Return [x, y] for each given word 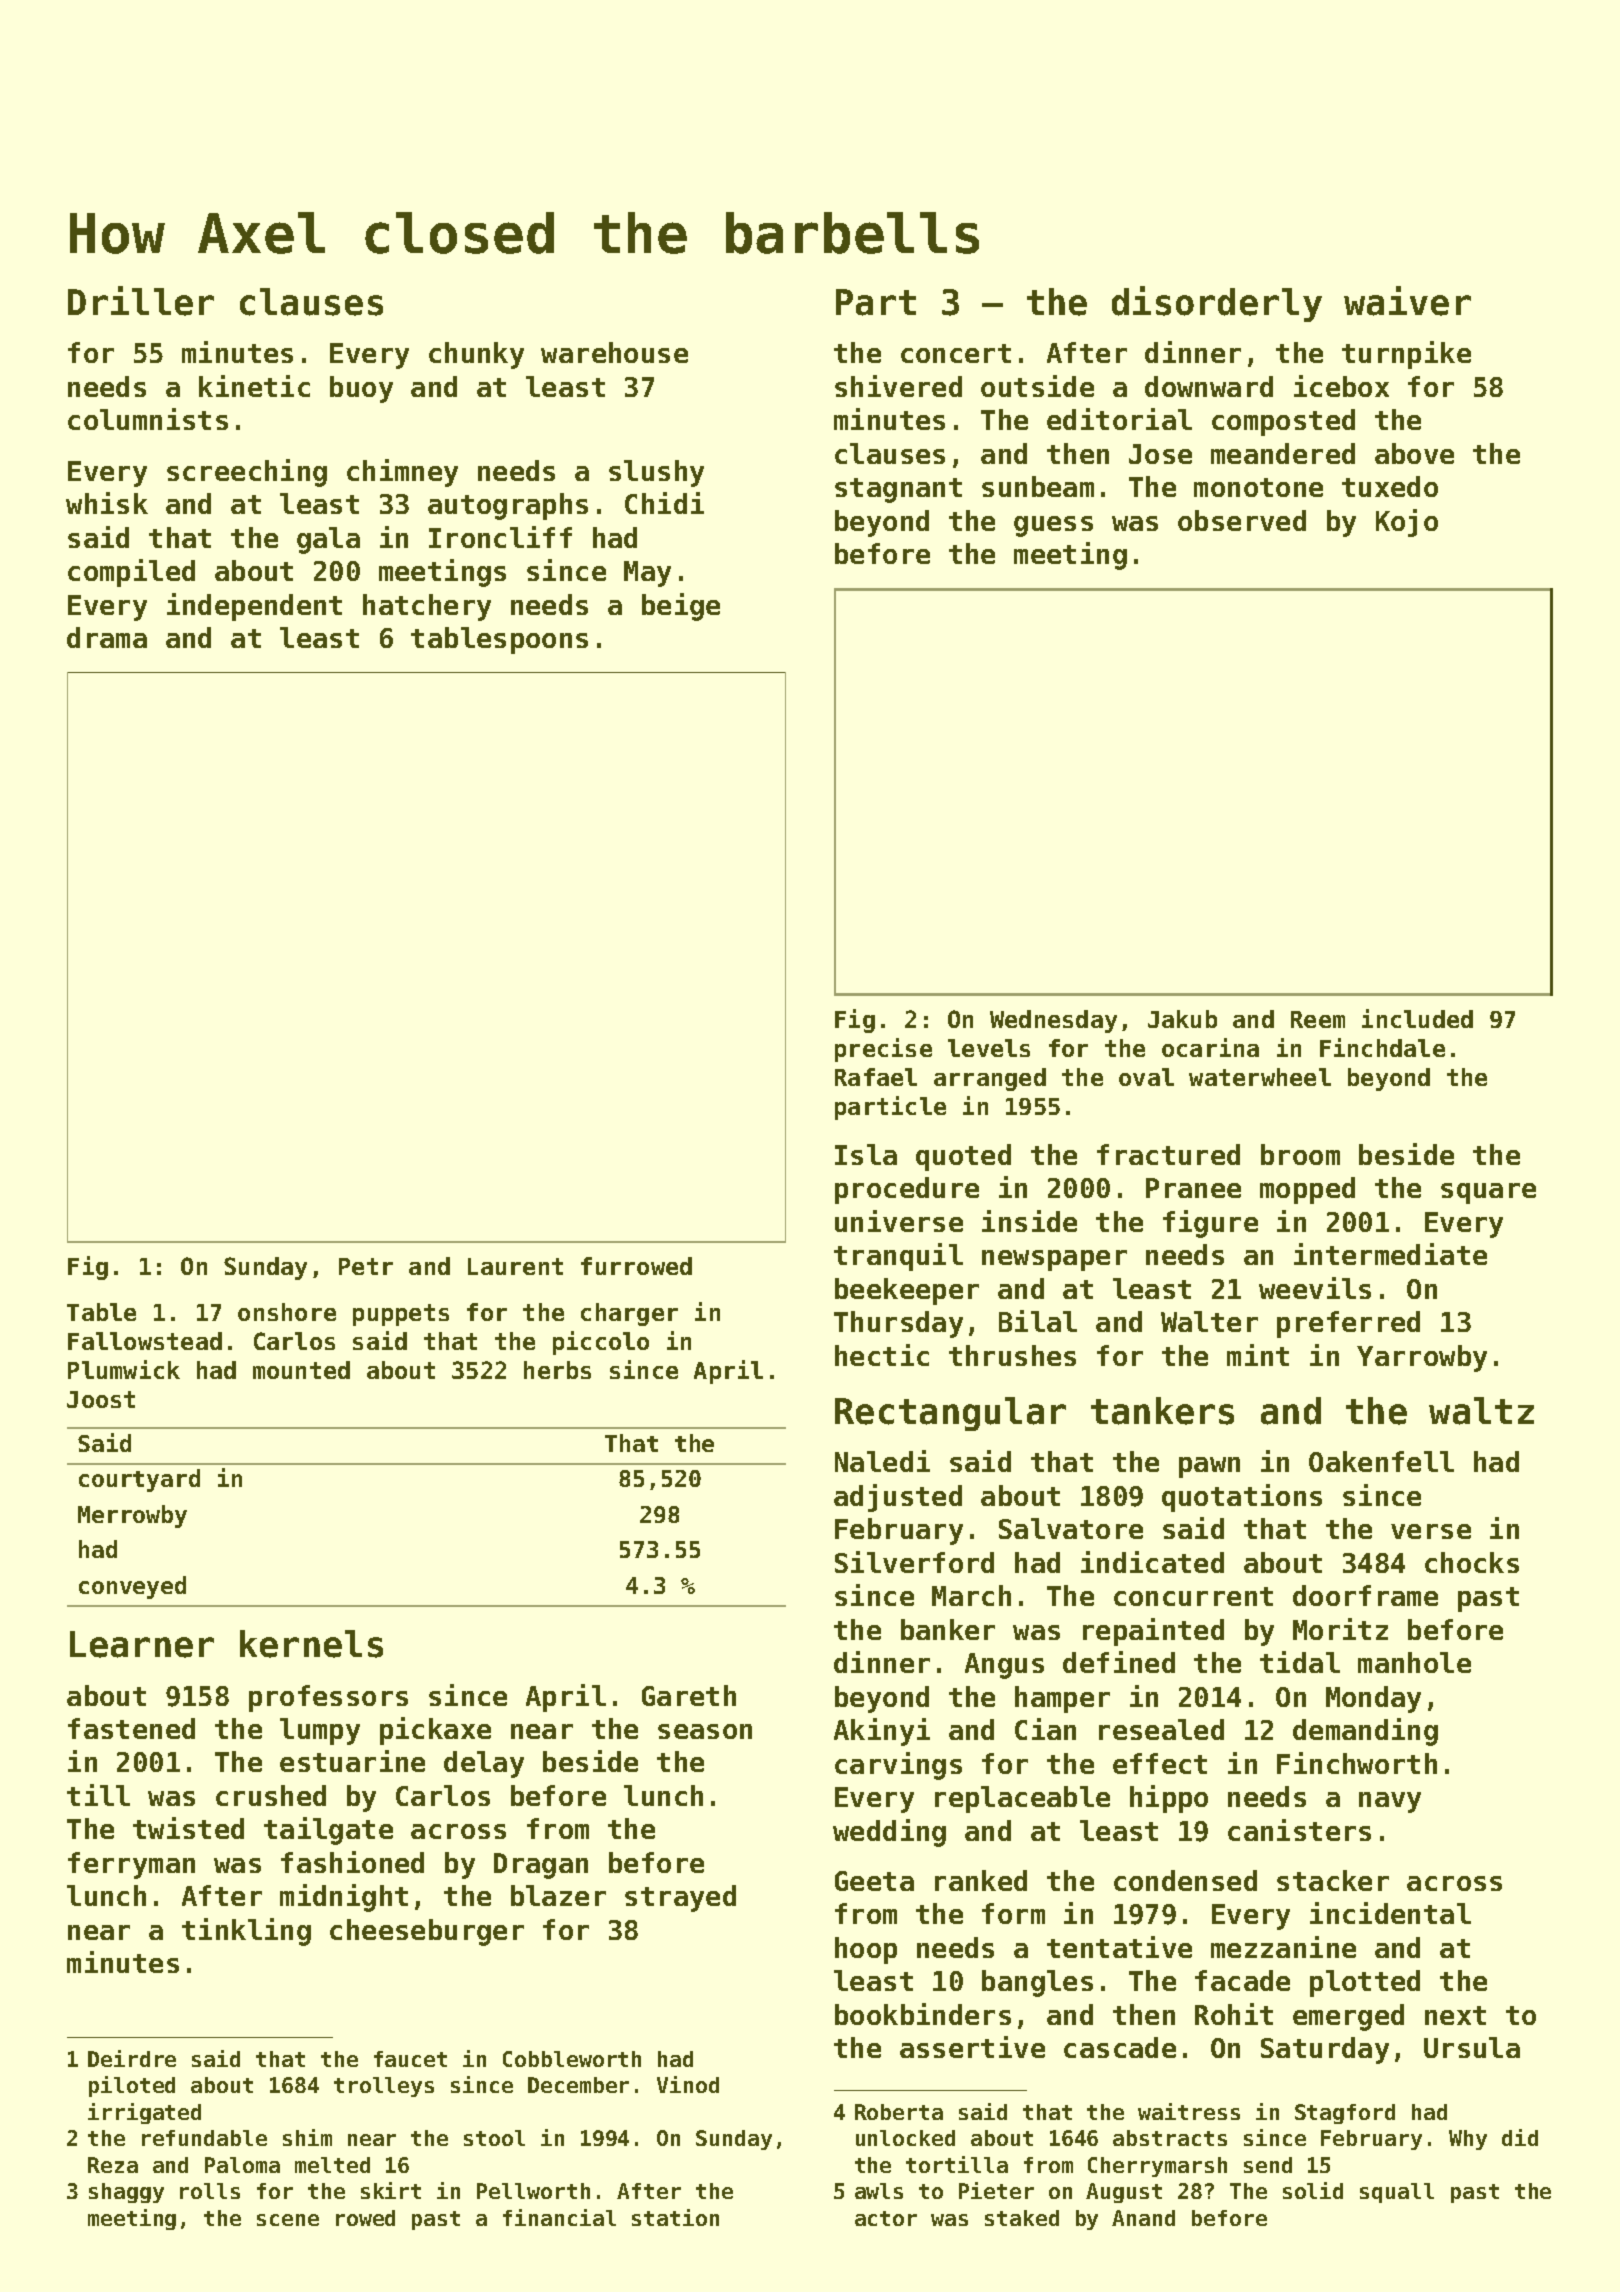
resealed [1161, 1729]
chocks [1472, 1562]
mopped [1307, 1190]
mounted [301, 1370]
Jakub [1182, 1019]
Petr [366, 1266]
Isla [866, 1154]
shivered [898, 386]
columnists [148, 419]
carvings [898, 1766]
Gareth [689, 1695]
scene [288, 2220]
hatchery [427, 607]
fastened [131, 1728]
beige [681, 607]
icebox [1341, 386]
